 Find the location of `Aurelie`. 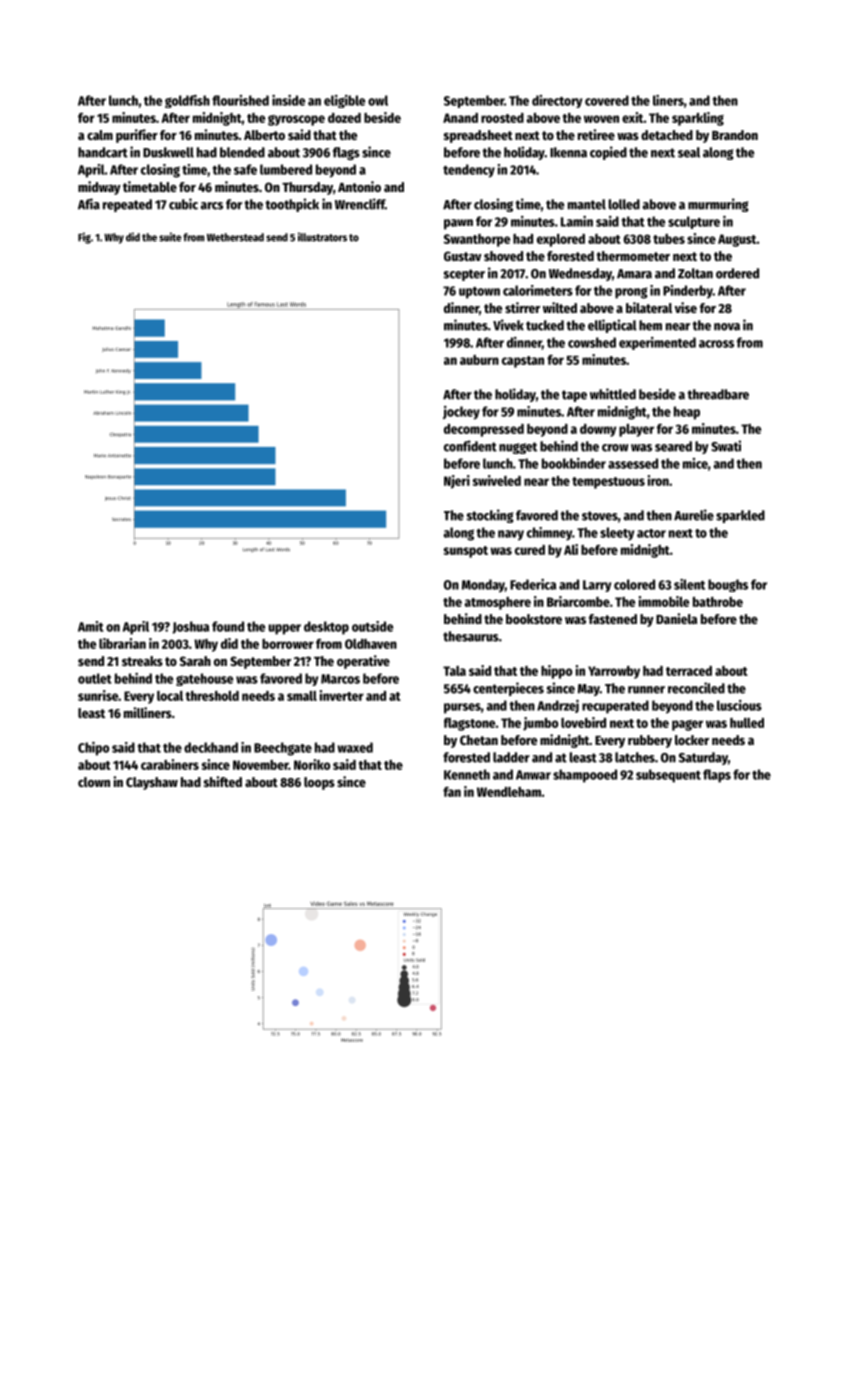

Aurelie is located at coordinates (694, 515).
